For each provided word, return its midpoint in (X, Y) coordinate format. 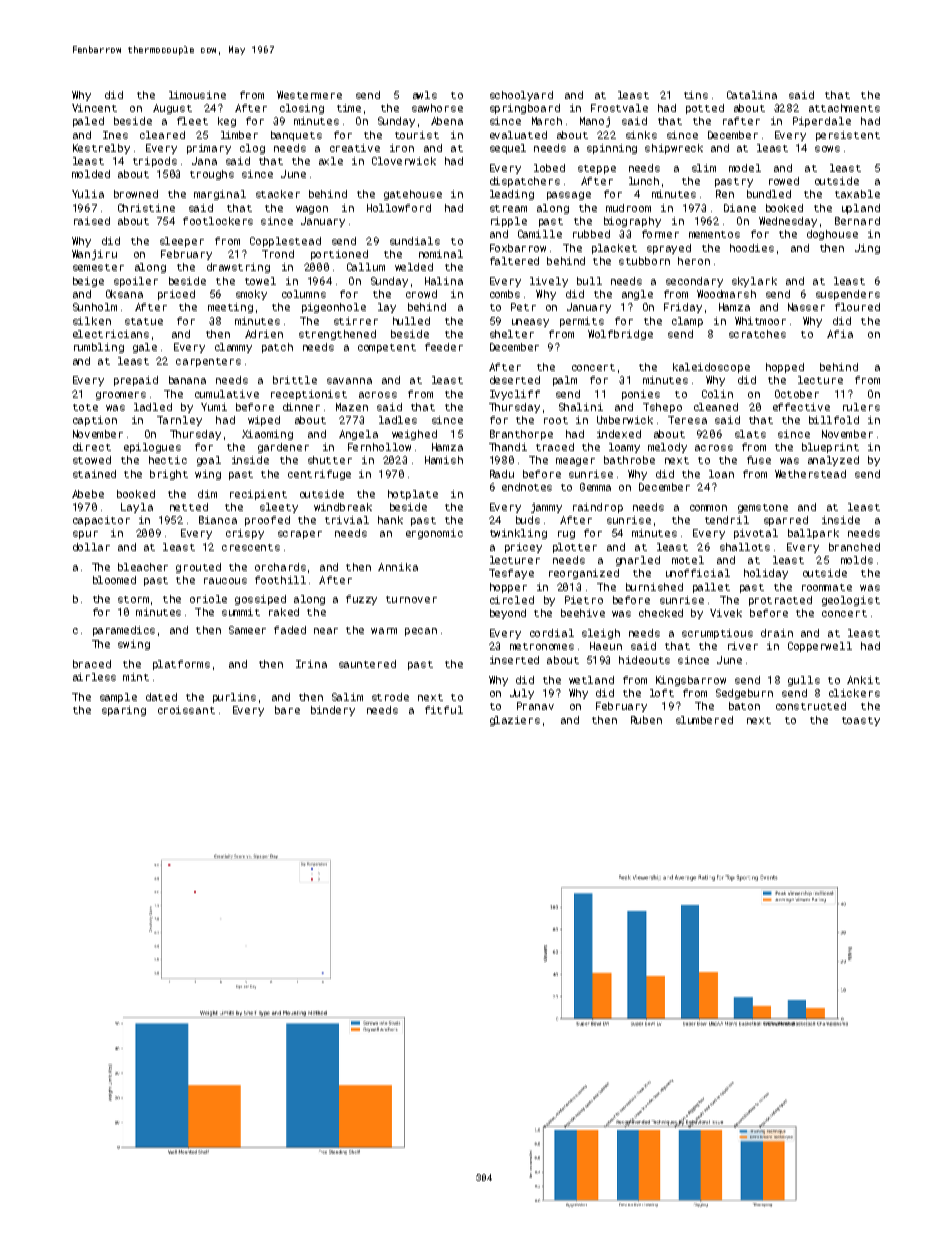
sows (827, 149)
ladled (153, 407)
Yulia (88, 194)
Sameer (247, 630)
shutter (330, 460)
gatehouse (413, 195)
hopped (785, 368)
